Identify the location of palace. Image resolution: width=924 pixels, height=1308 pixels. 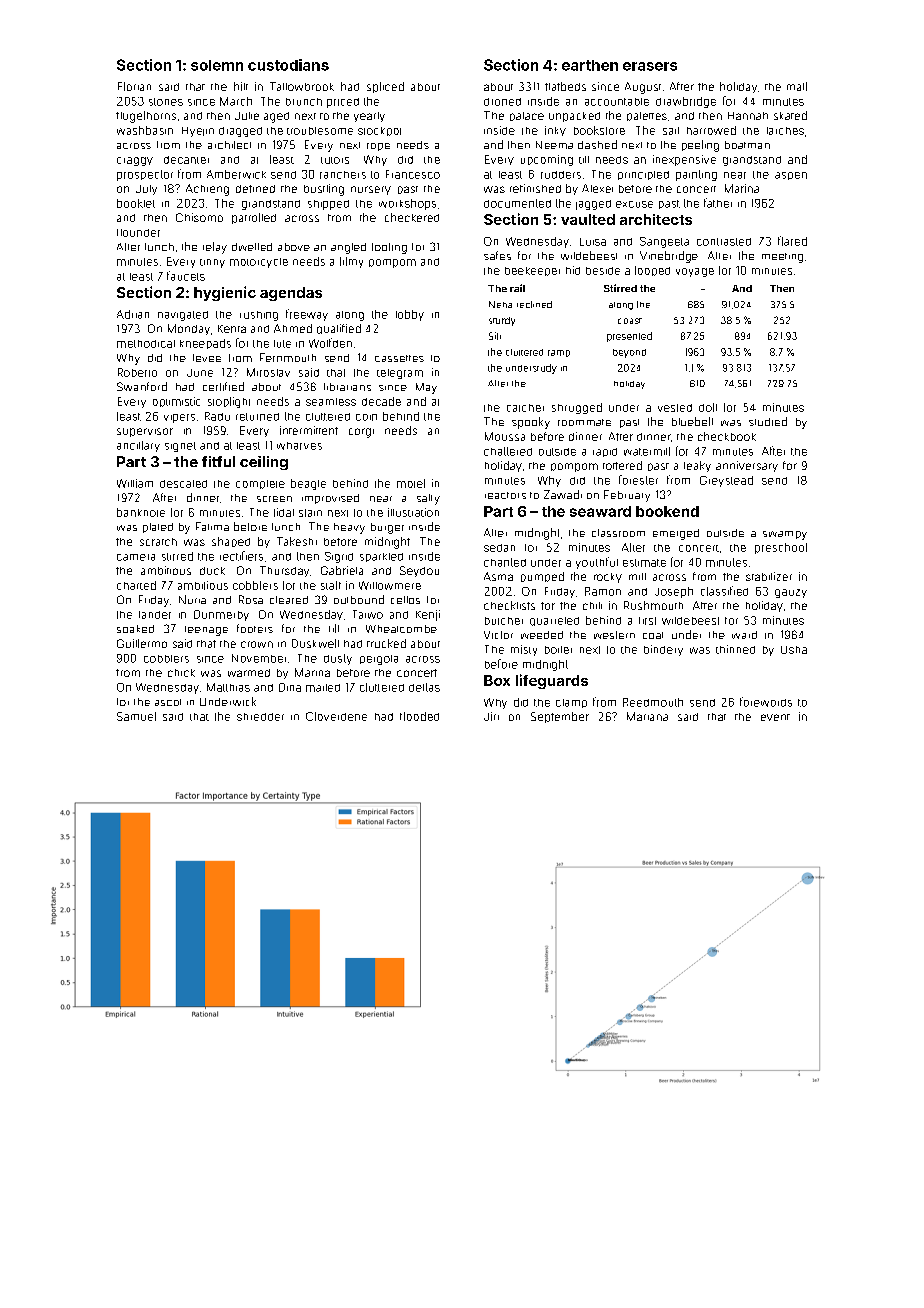
(527, 116).
